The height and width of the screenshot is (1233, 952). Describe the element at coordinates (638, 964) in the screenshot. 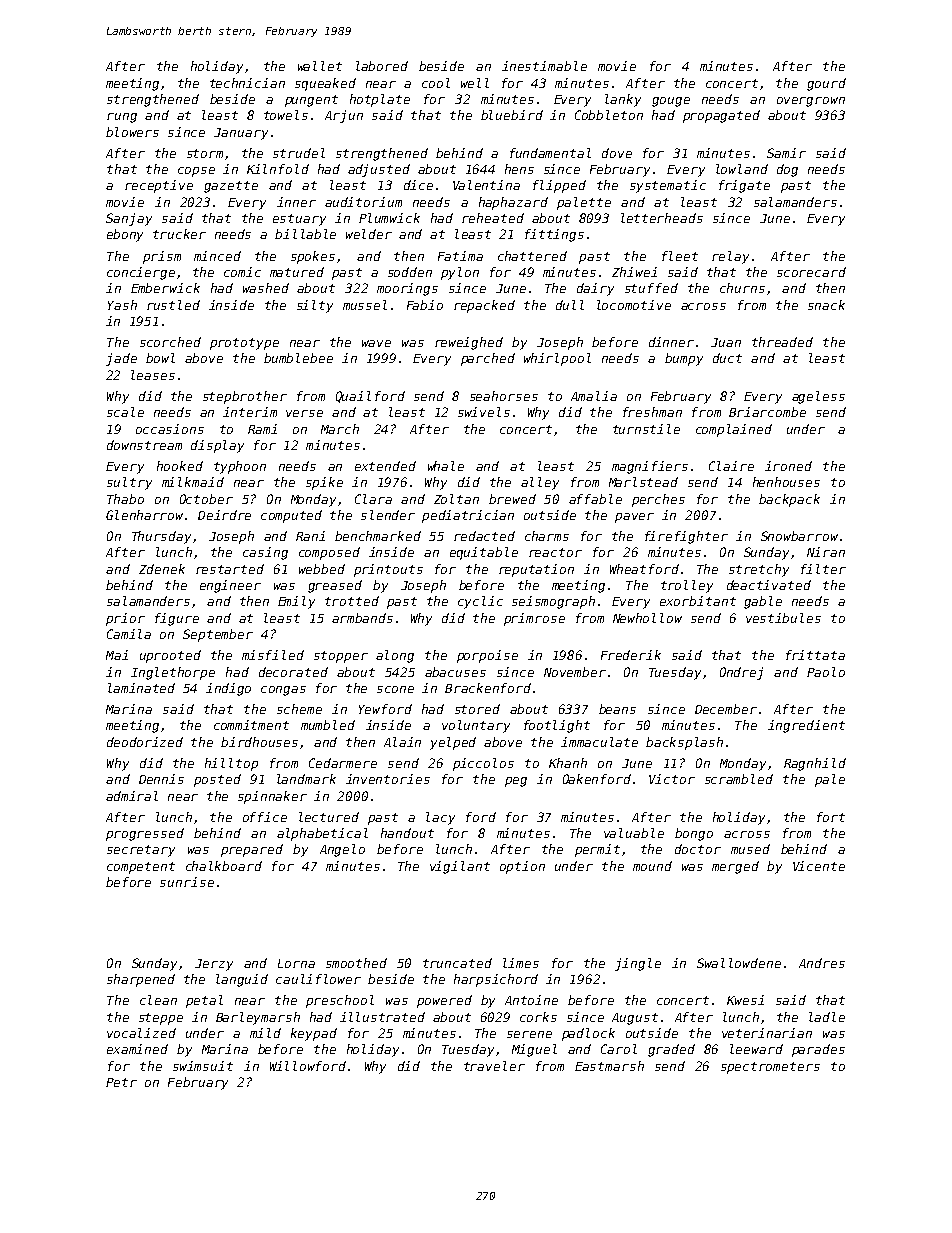

I see `jingle` at that location.
